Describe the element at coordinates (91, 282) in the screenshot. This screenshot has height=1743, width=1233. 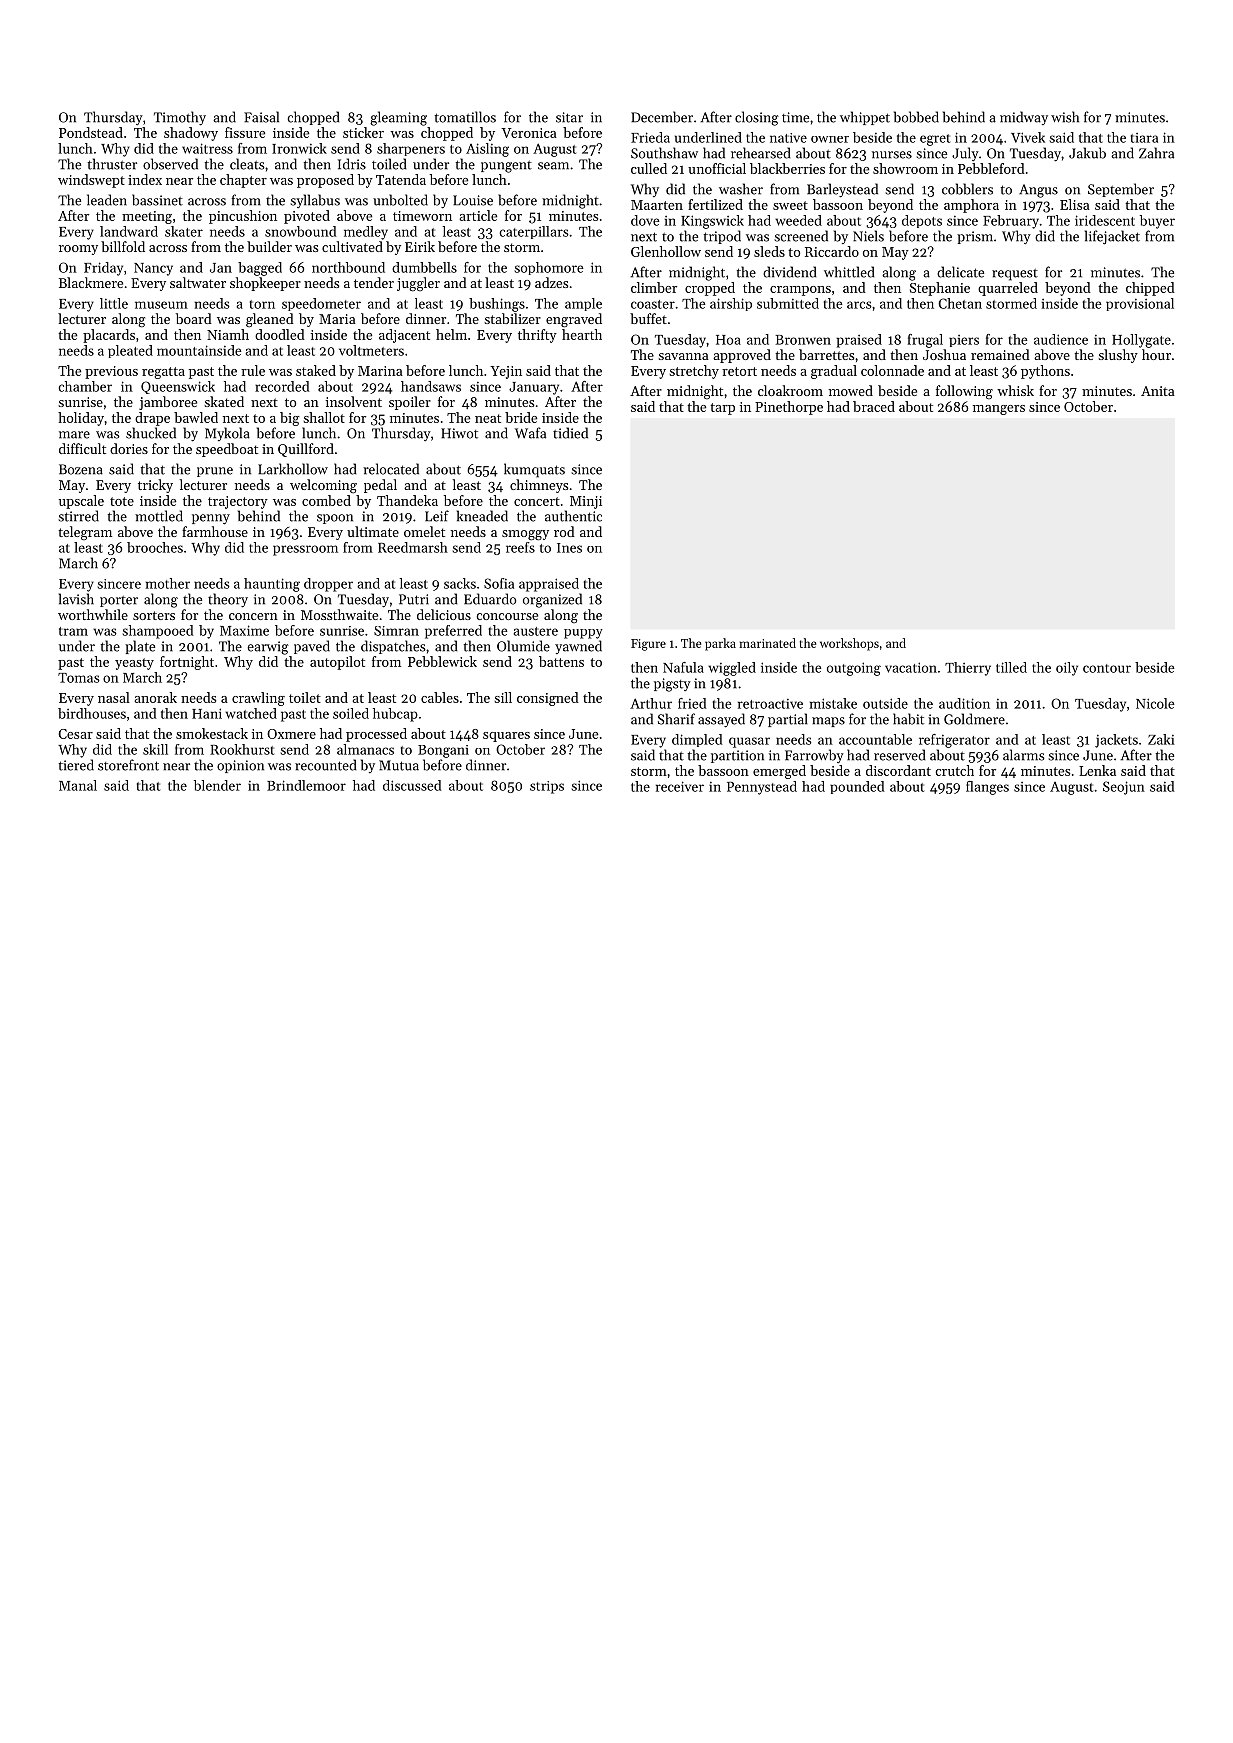
I see `Blackmere` at that location.
